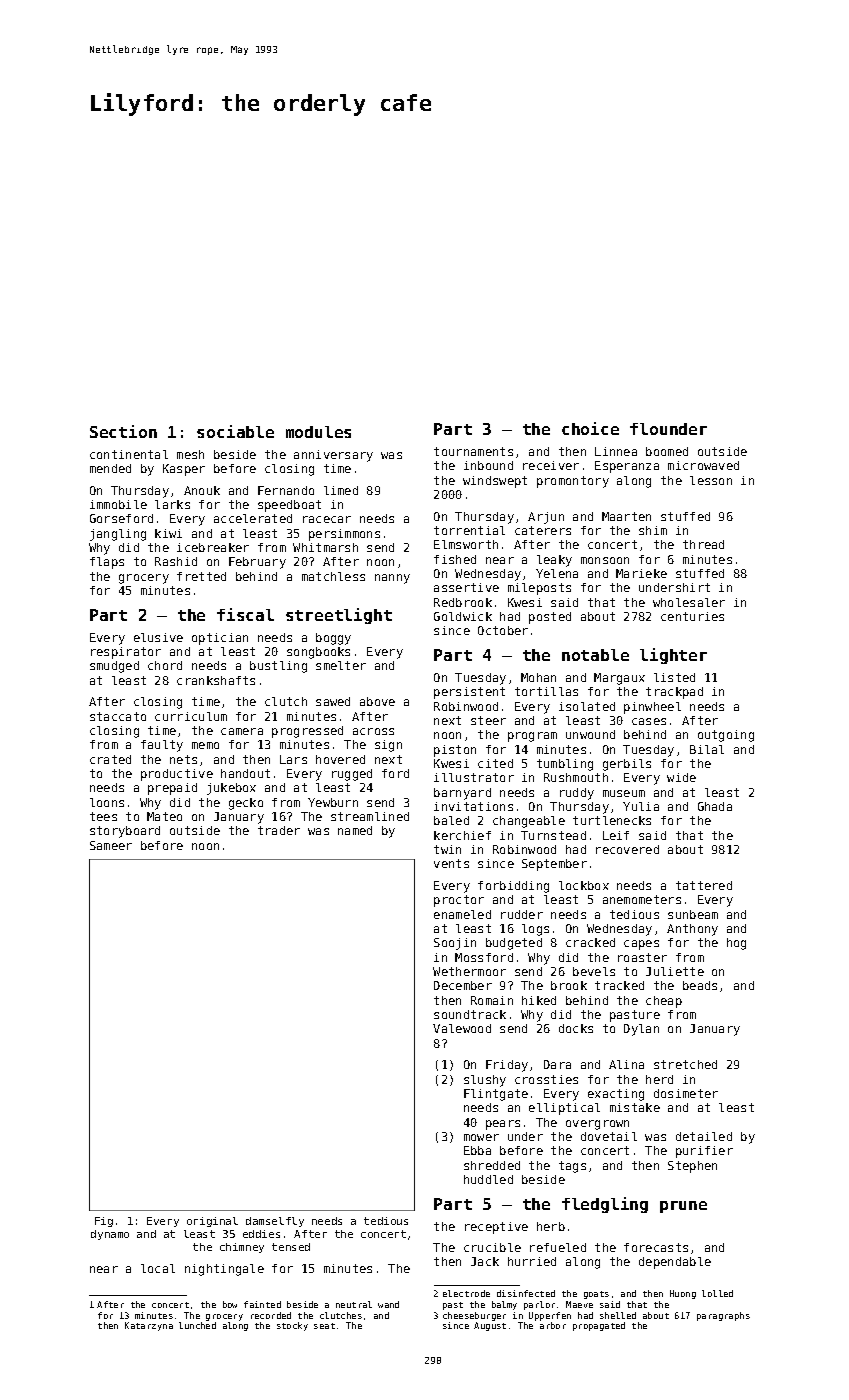 This document has height=1400, width=849. Describe the element at coordinates (126, 653) in the document. I see `respirator` at that location.
